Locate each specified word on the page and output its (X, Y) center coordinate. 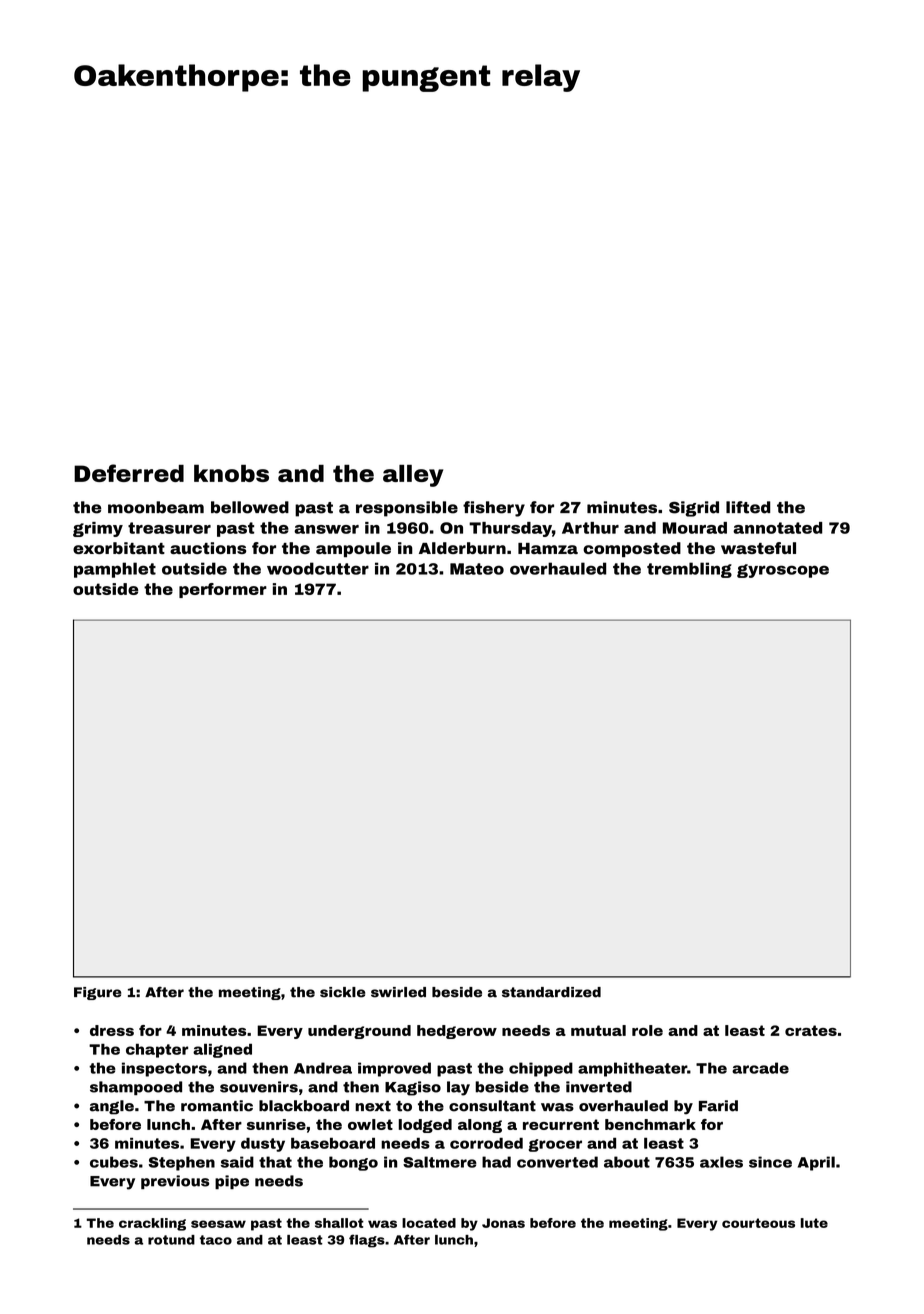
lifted (748, 507)
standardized (551, 992)
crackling (152, 1224)
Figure (97, 993)
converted (557, 1162)
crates (811, 1030)
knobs (231, 473)
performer (223, 590)
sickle (342, 992)
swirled (398, 992)
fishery (494, 509)
